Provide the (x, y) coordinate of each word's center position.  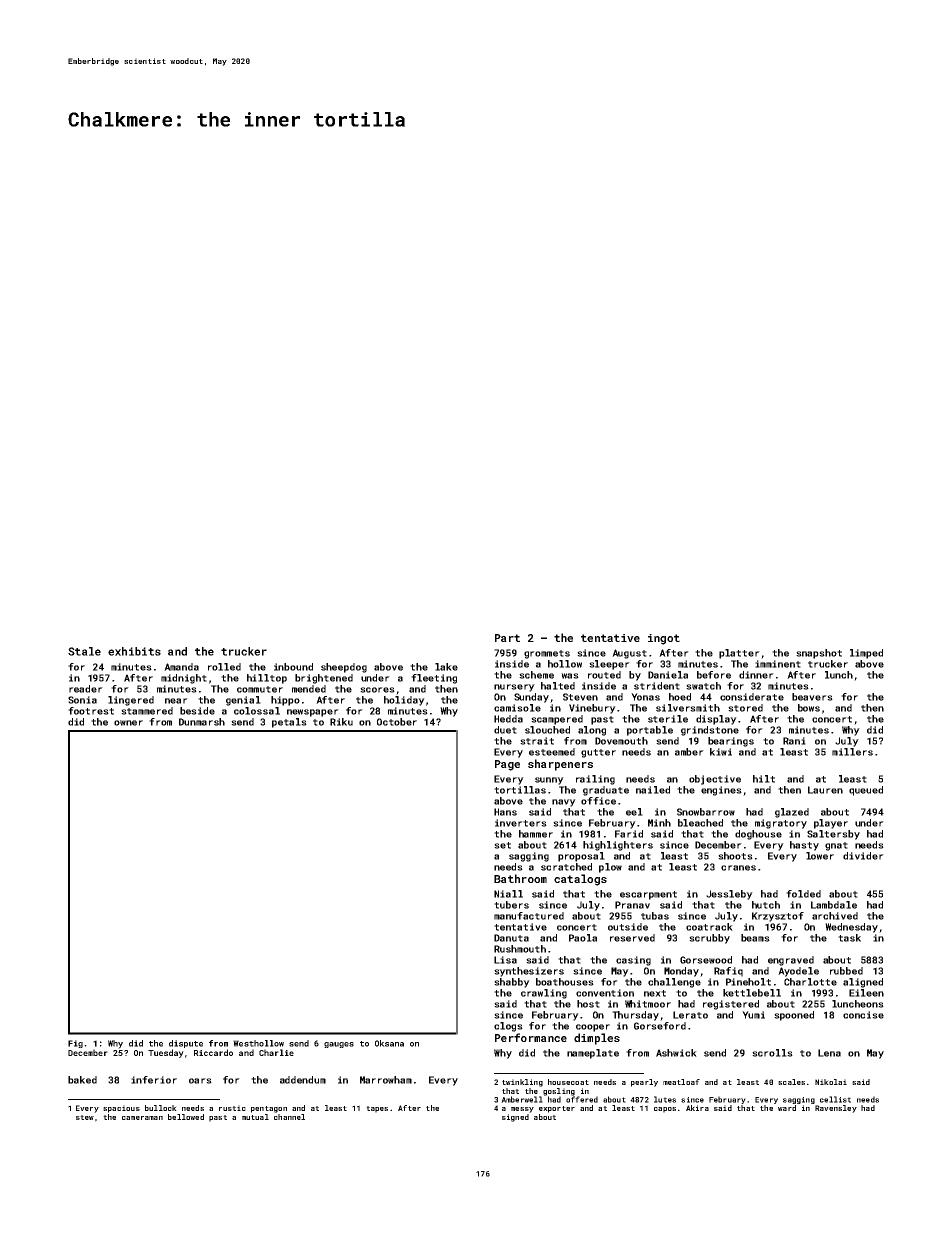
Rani (794, 741)
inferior (154, 1080)
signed (515, 1118)
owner (128, 723)
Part (507, 638)
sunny (549, 781)
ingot (664, 639)
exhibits (134, 651)
